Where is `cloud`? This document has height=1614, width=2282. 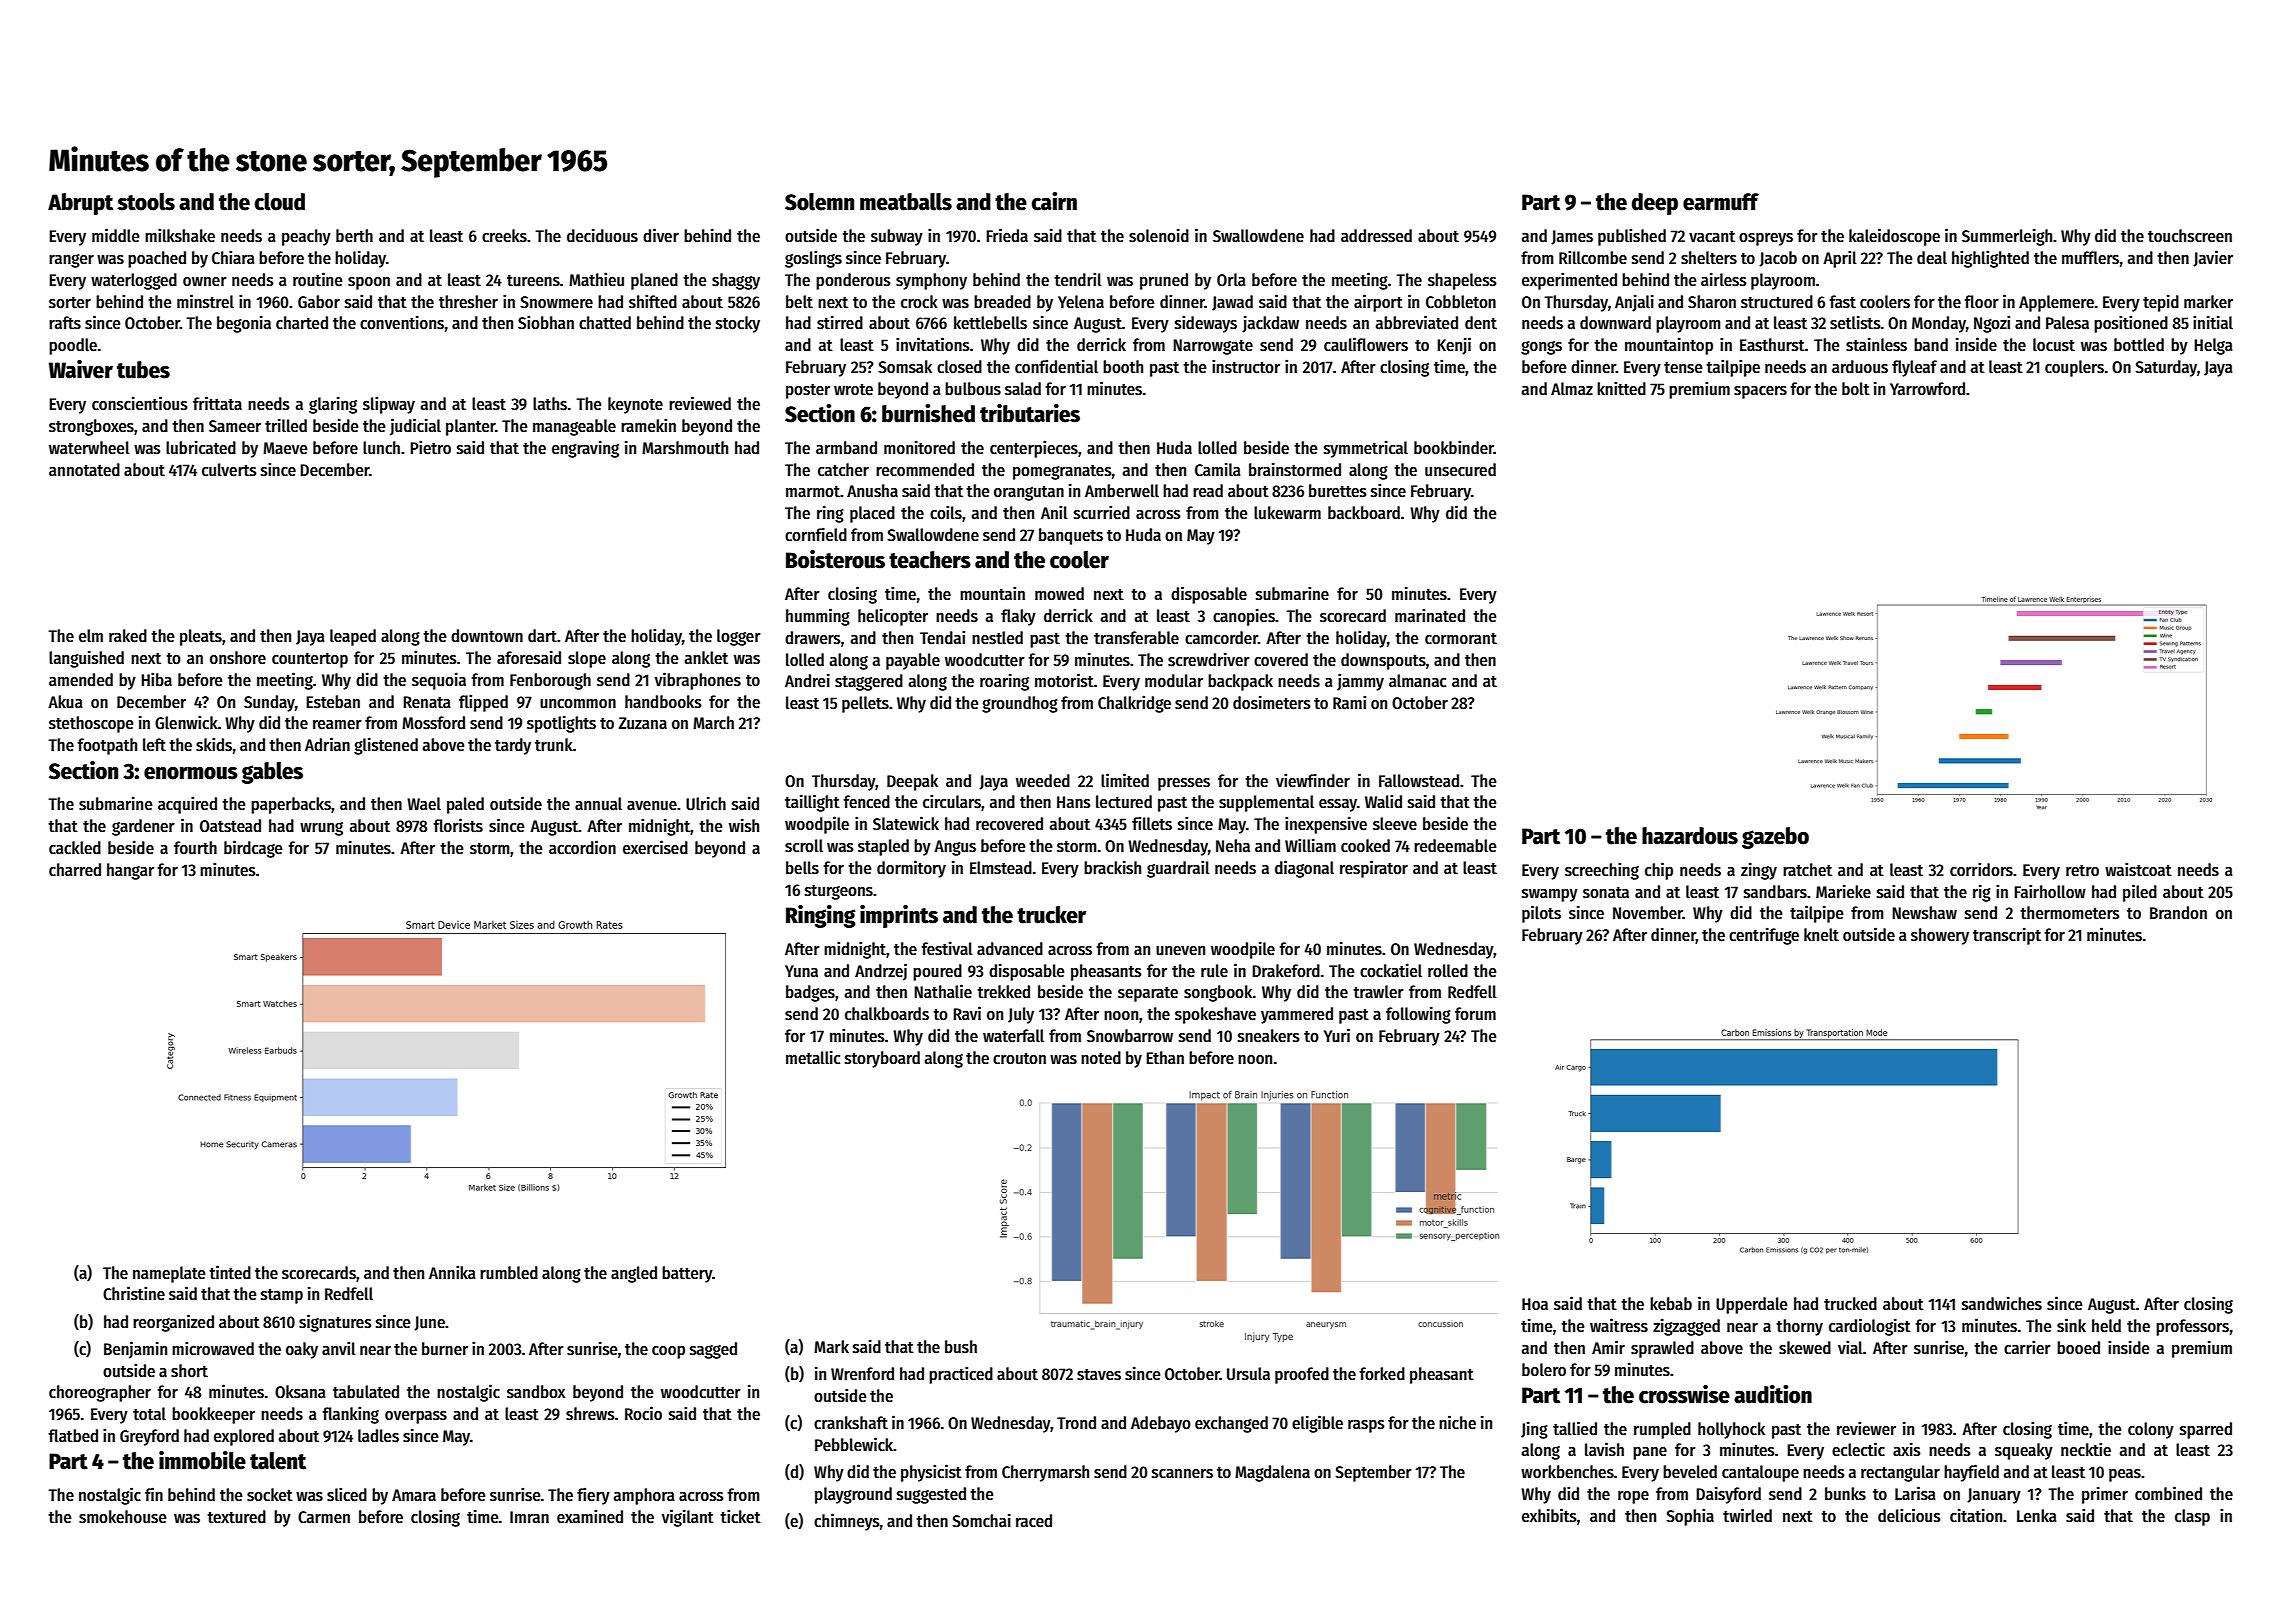
cloud is located at coordinates (279, 202).
